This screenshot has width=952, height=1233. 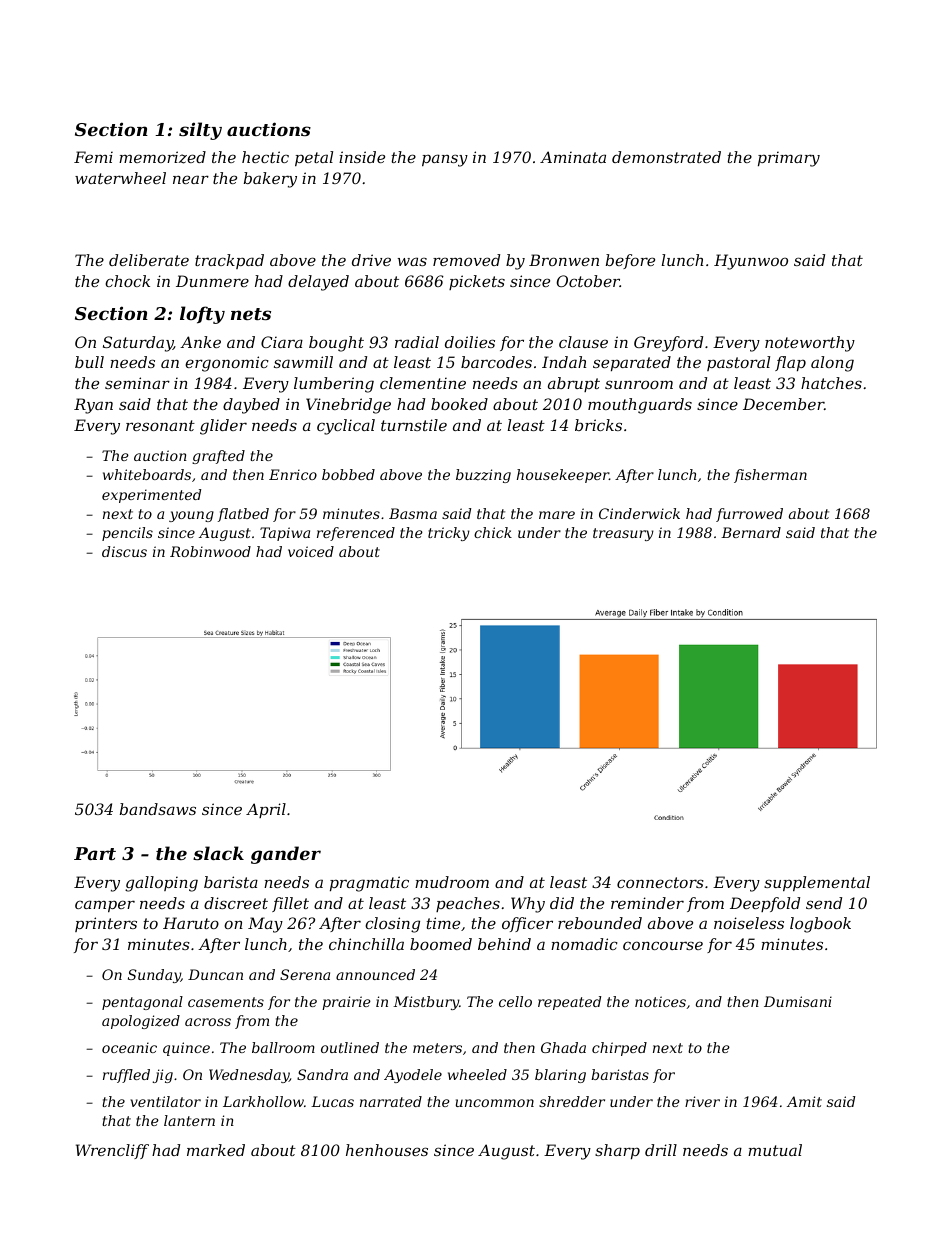 I want to click on sawmill, so click(x=303, y=362).
